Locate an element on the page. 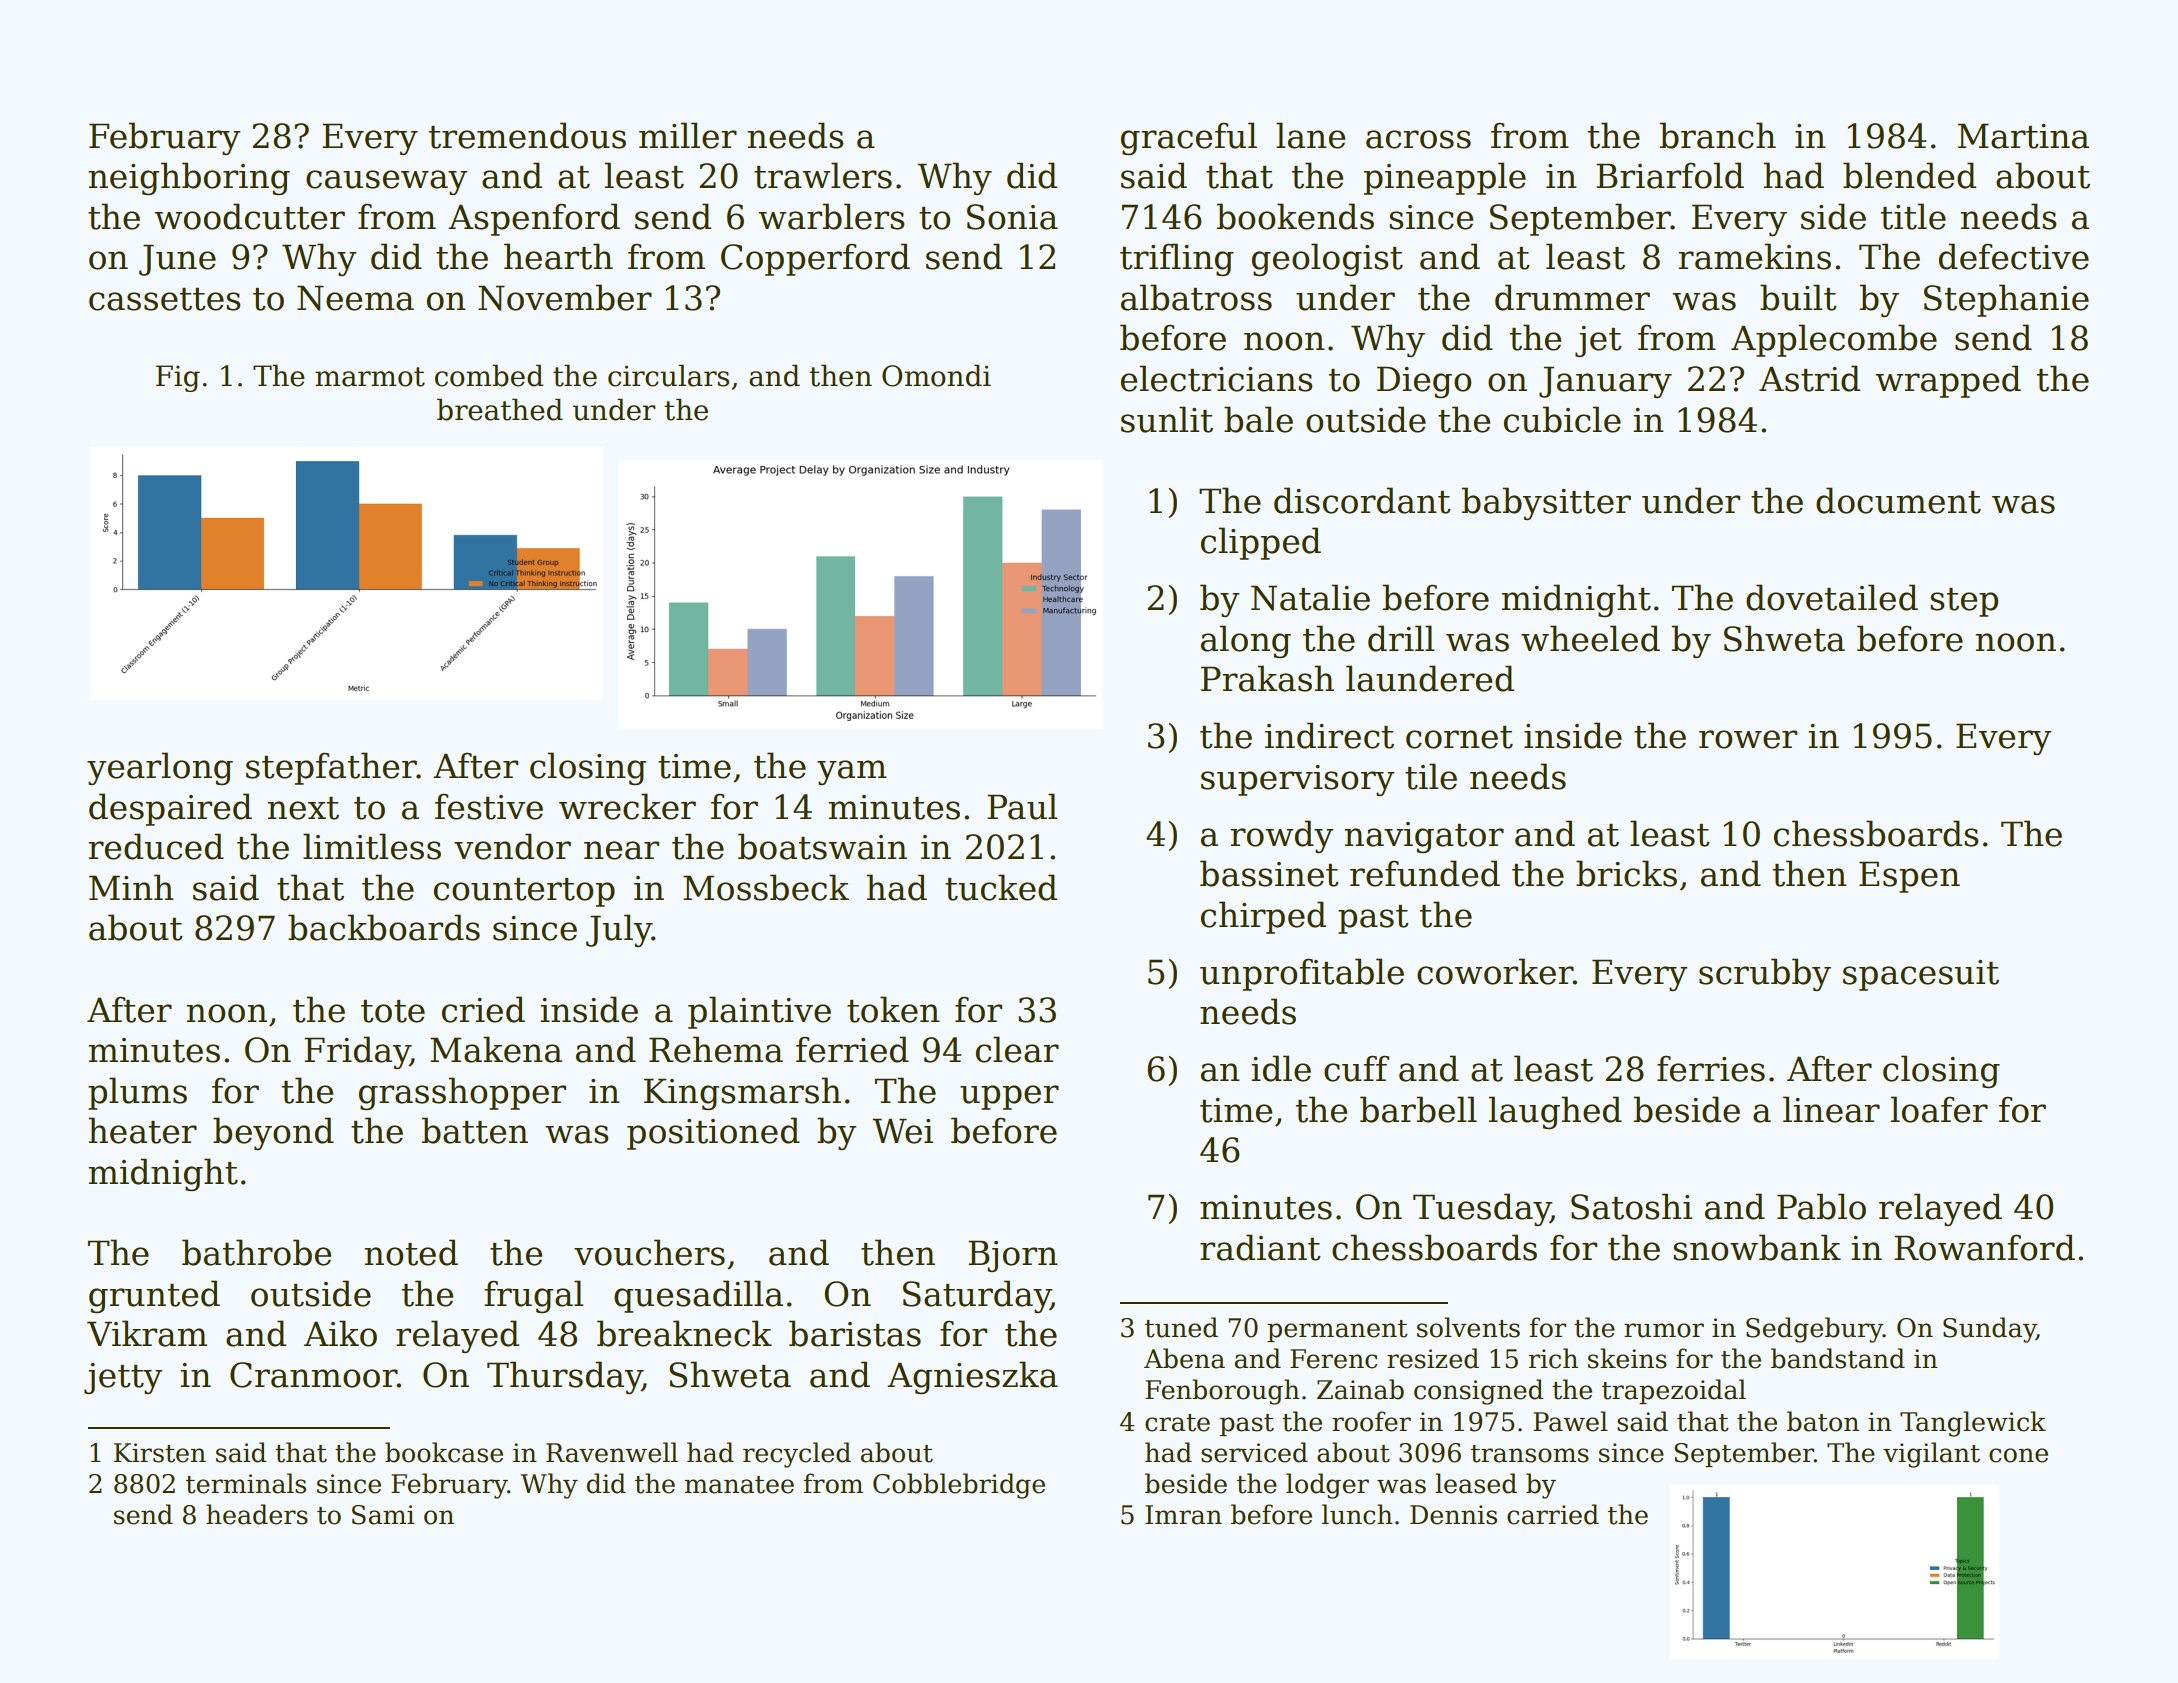 Image resolution: width=2178 pixels, height=1683 pixels. branch is located at coordinates (1718, 135).
